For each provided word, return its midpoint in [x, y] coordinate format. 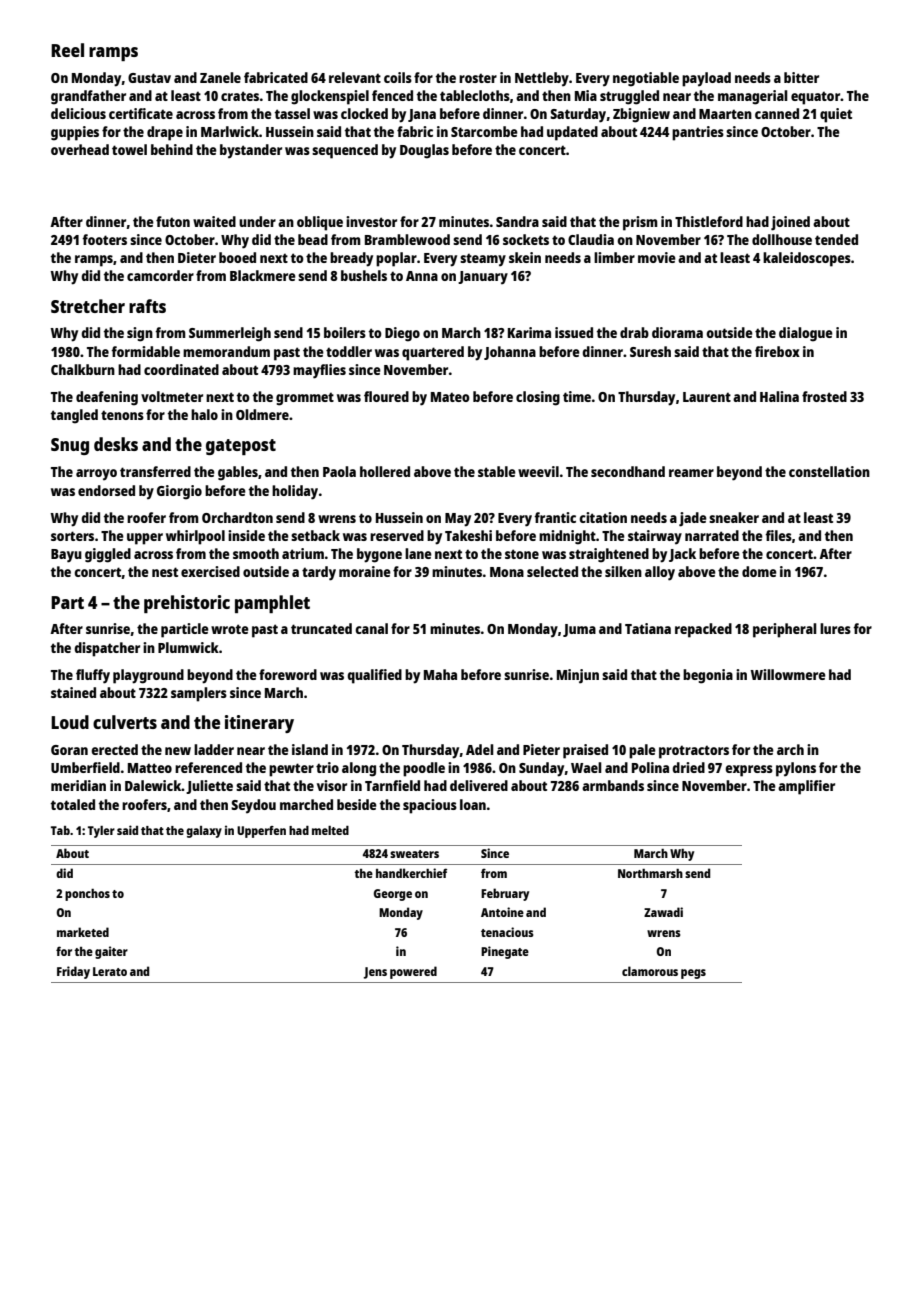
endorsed [106, 490]
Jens [375, 973]
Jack [682, 555]
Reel [67, 50]
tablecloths [475, 95]
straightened [609, 555]
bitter [801, 77]
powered [413, 972]
